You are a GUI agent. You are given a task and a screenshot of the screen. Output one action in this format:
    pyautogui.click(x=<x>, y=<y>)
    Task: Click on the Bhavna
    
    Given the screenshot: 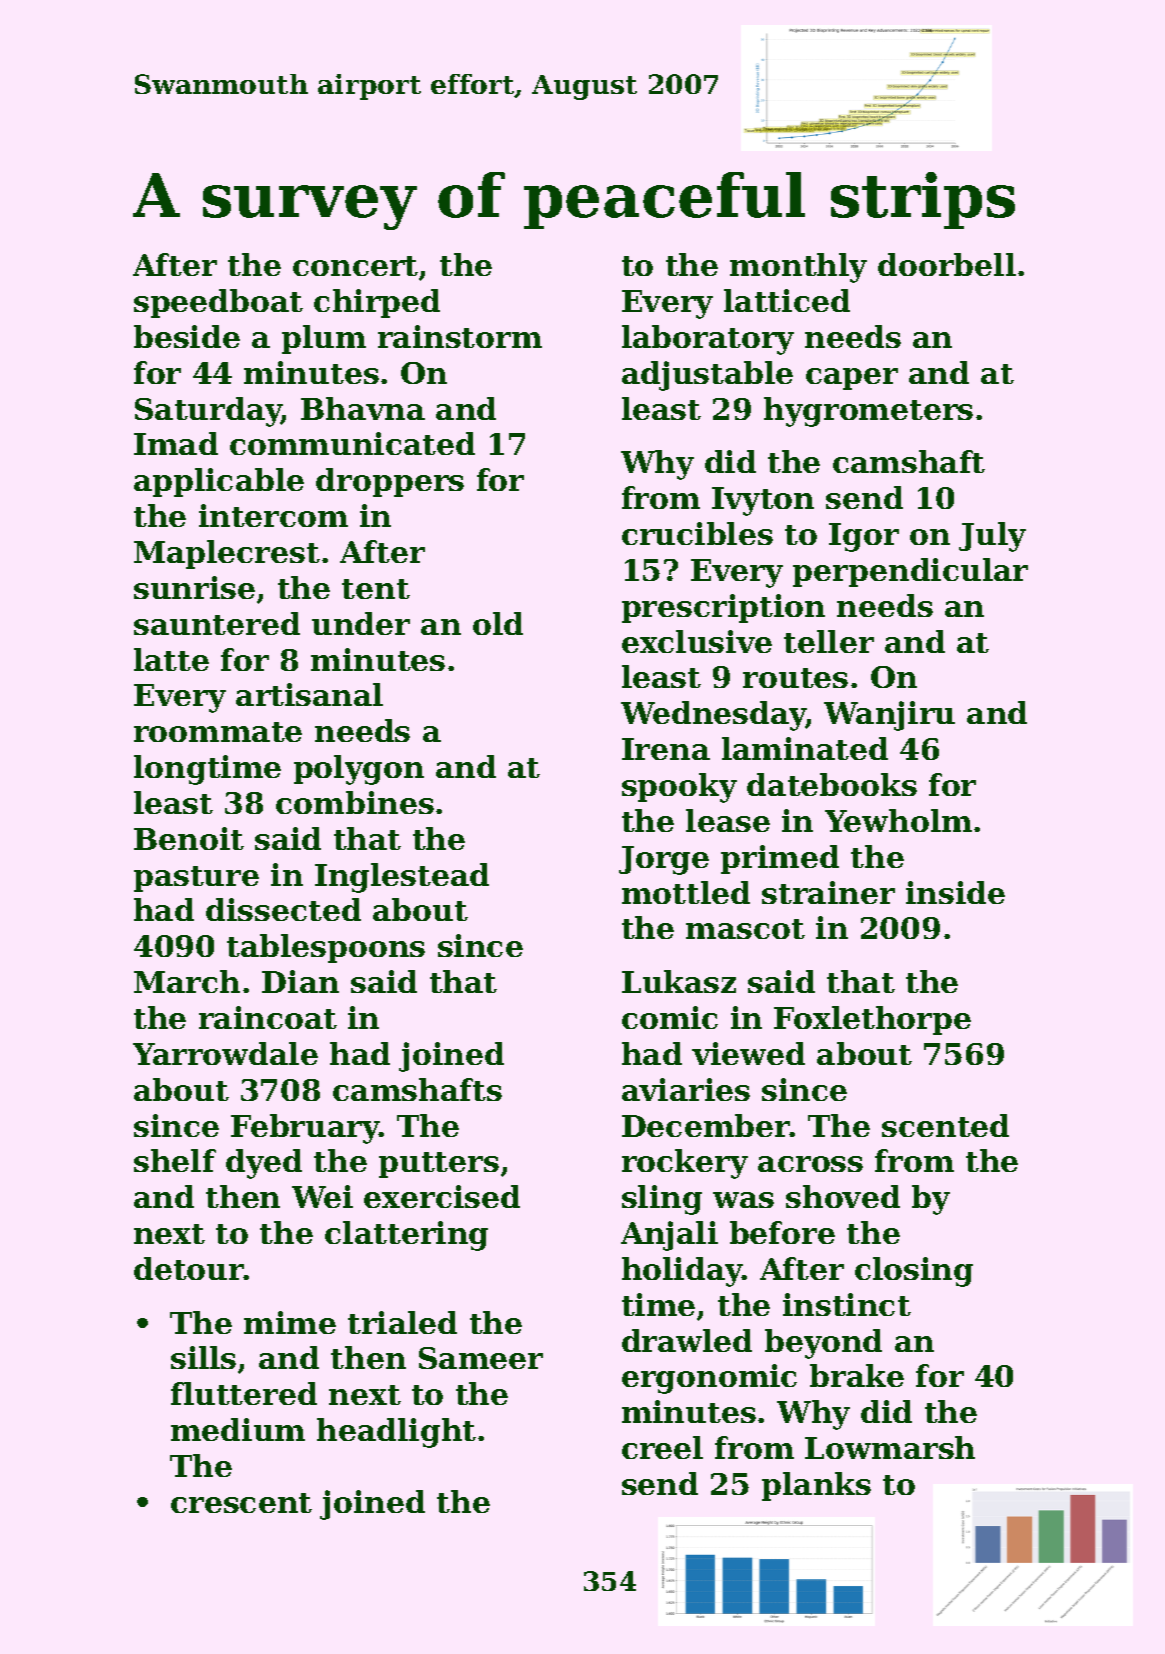 What is the action you would take?
    pyautogui.click(x=363, y=408)
